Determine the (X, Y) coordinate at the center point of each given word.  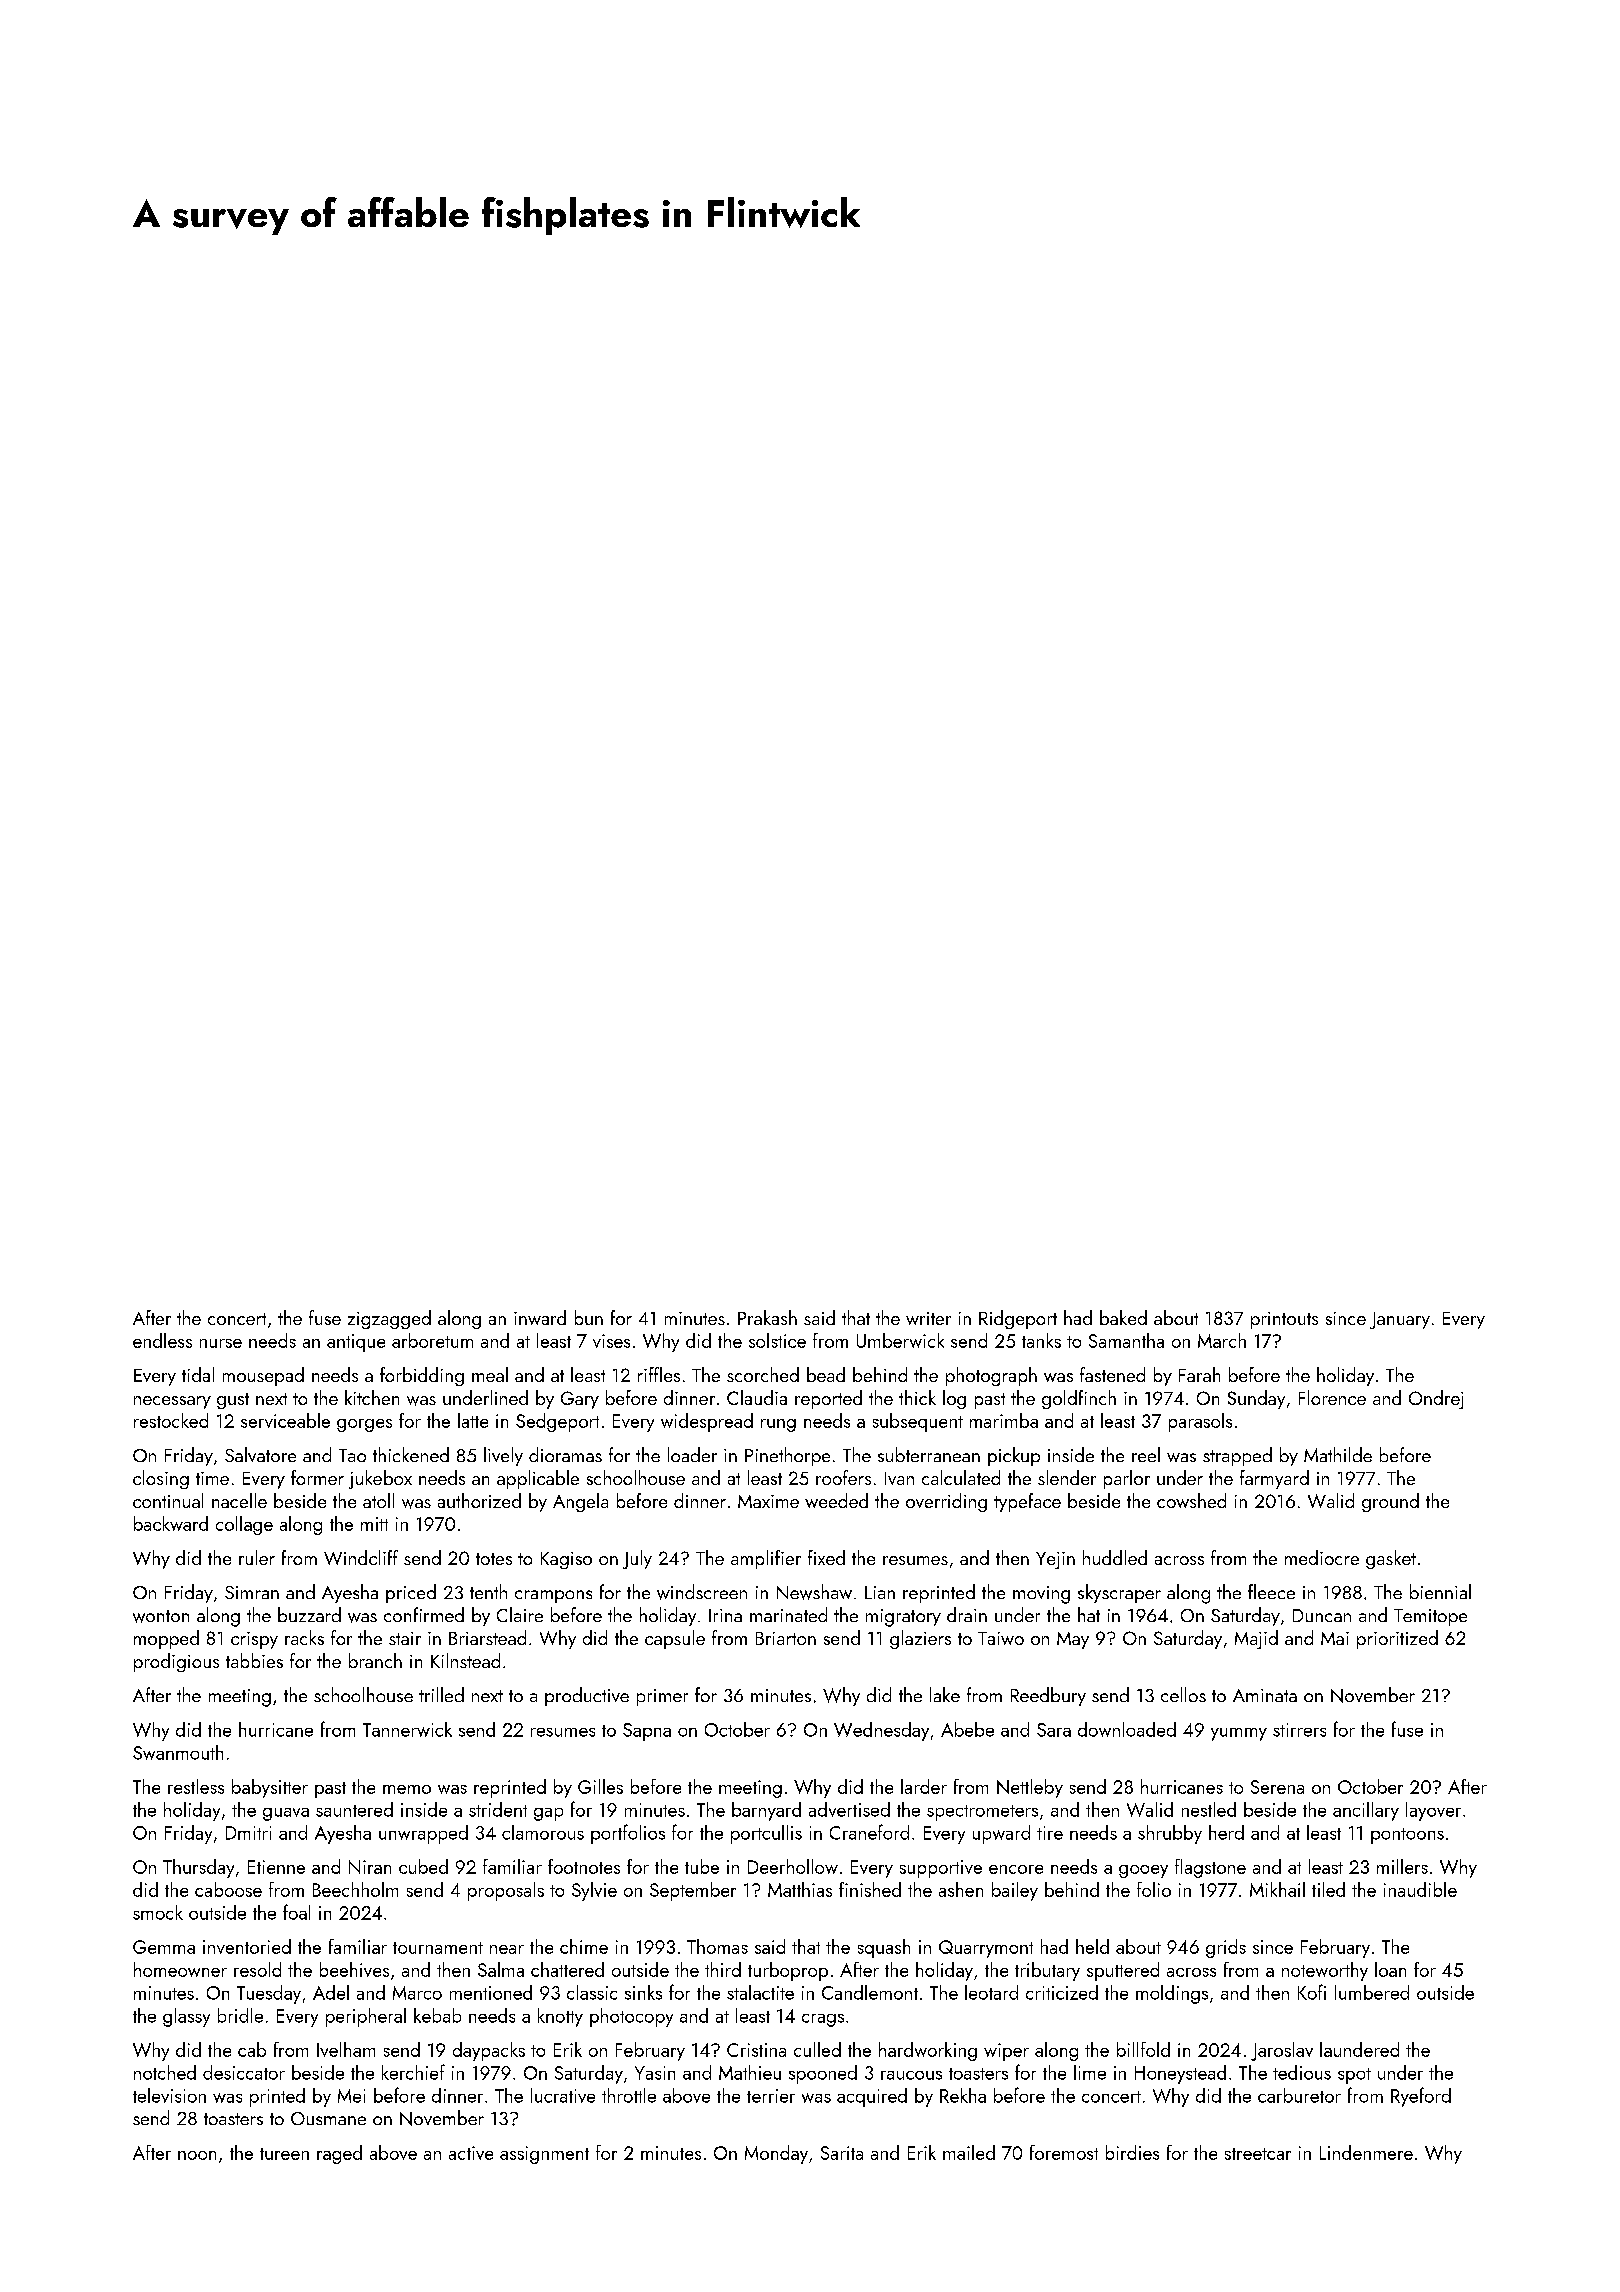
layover (1433, 1811)
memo (407, 1789)
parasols (1200, 1422)
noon (197, 2155)
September (693, 1891)
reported (828, 1399)
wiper (1006, 2052)
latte (473, 1420)
